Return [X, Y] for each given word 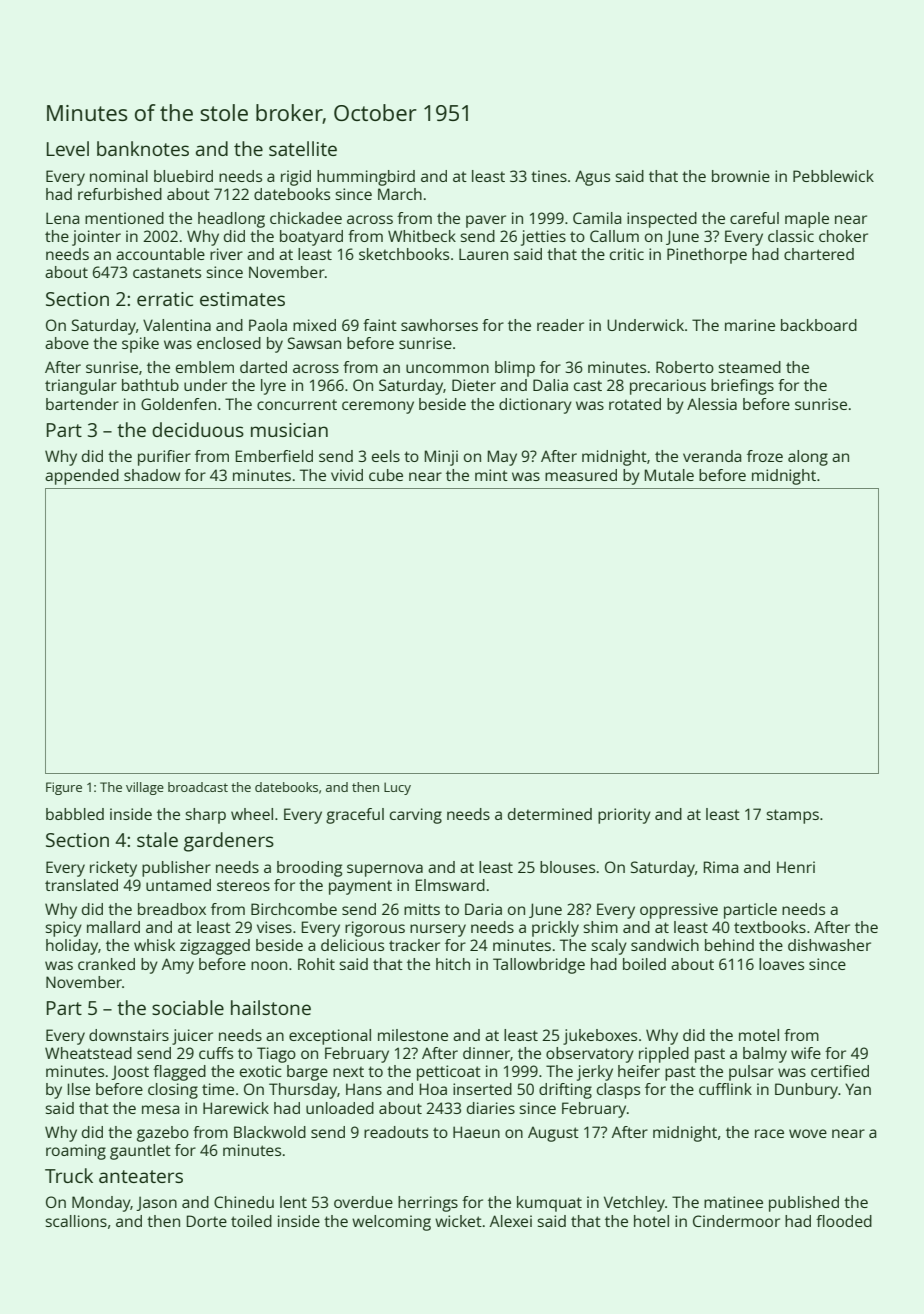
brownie [741, 176]
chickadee [306, 218]
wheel [252, 814]
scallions [76, 1221]
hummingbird [366, 178]
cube [386, 475]
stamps [792, 816]
